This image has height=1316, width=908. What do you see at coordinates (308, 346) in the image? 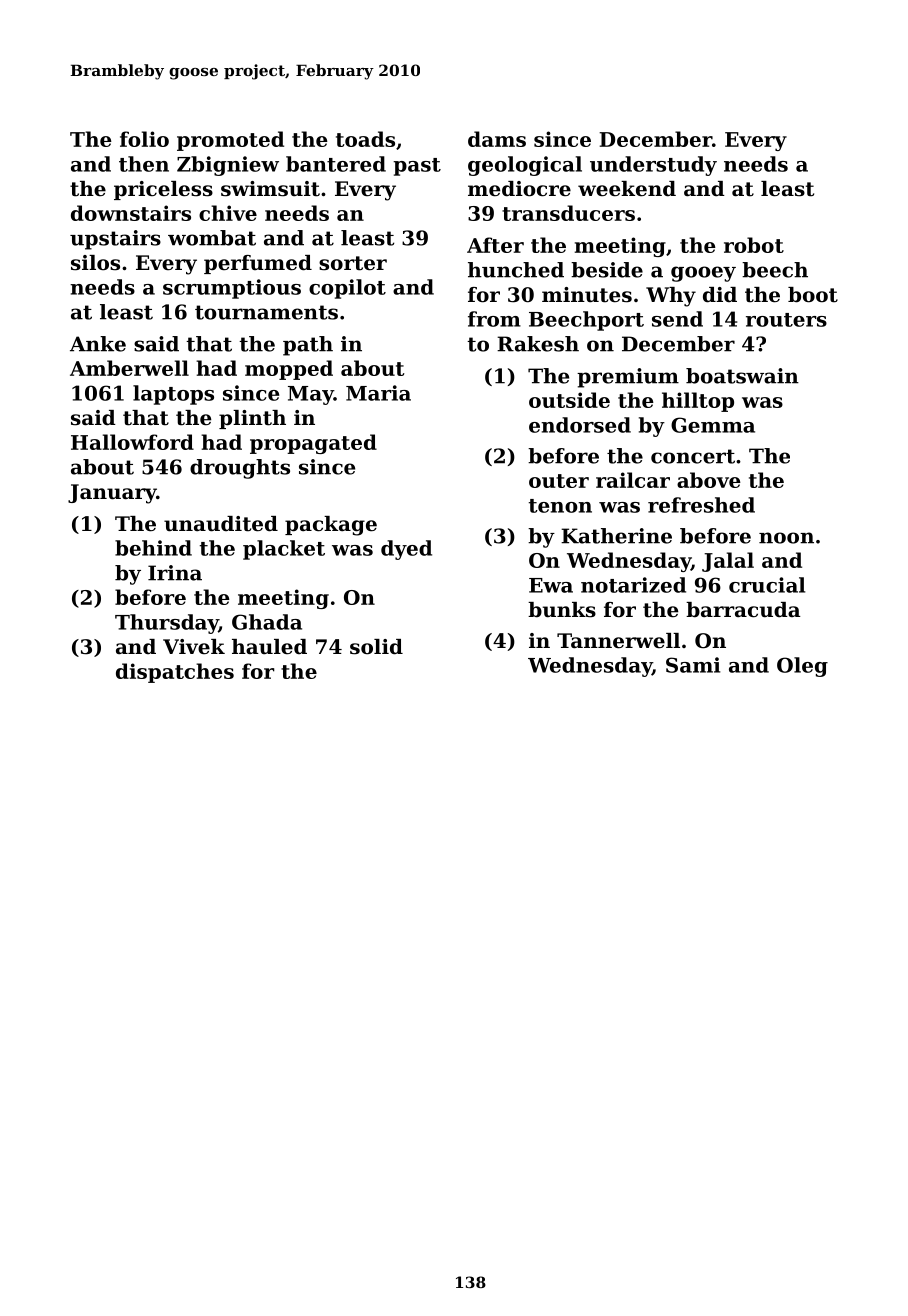
I see `path` at bounding box center [308, 346].
